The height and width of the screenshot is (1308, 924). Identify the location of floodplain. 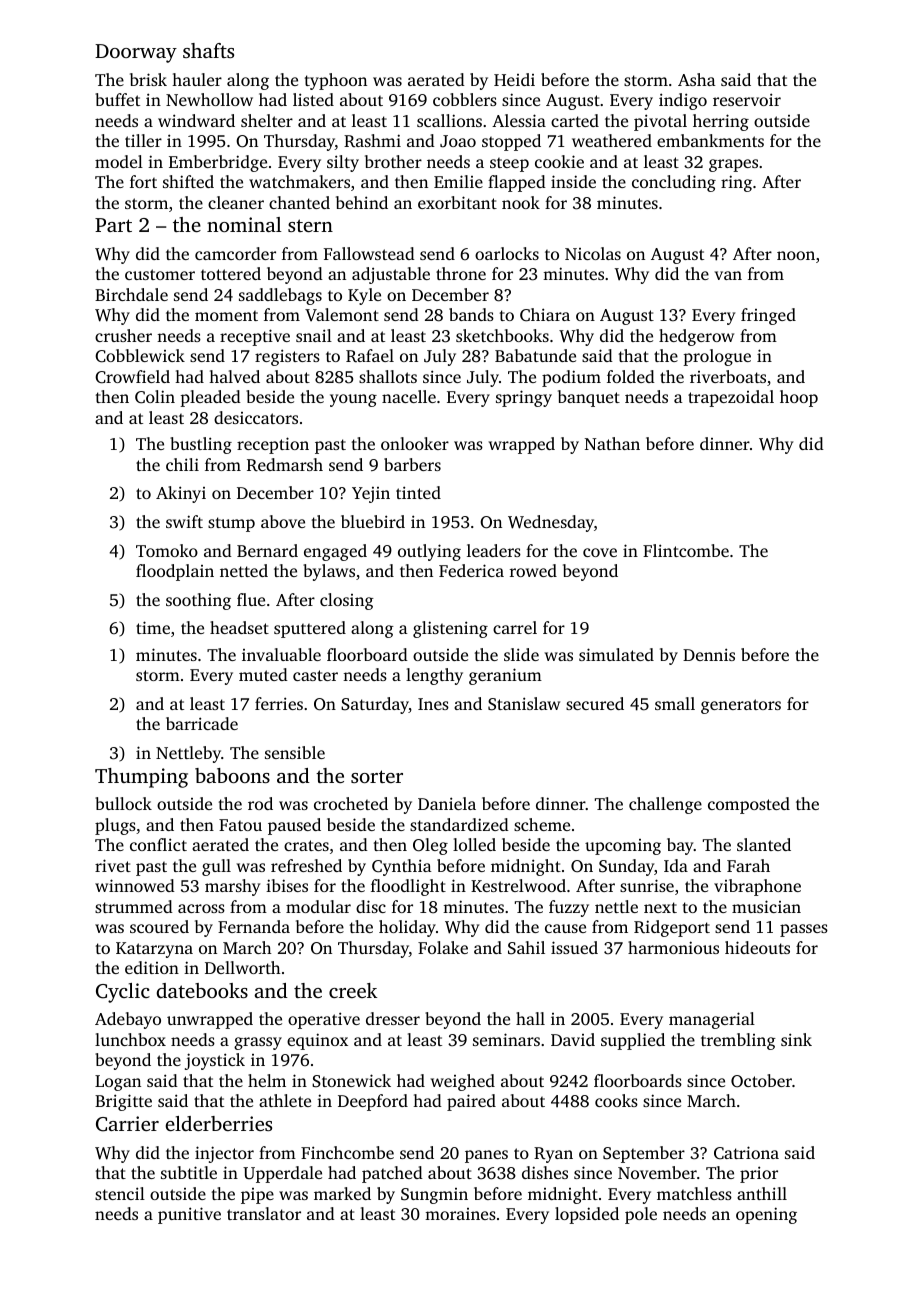
(175, 572).
